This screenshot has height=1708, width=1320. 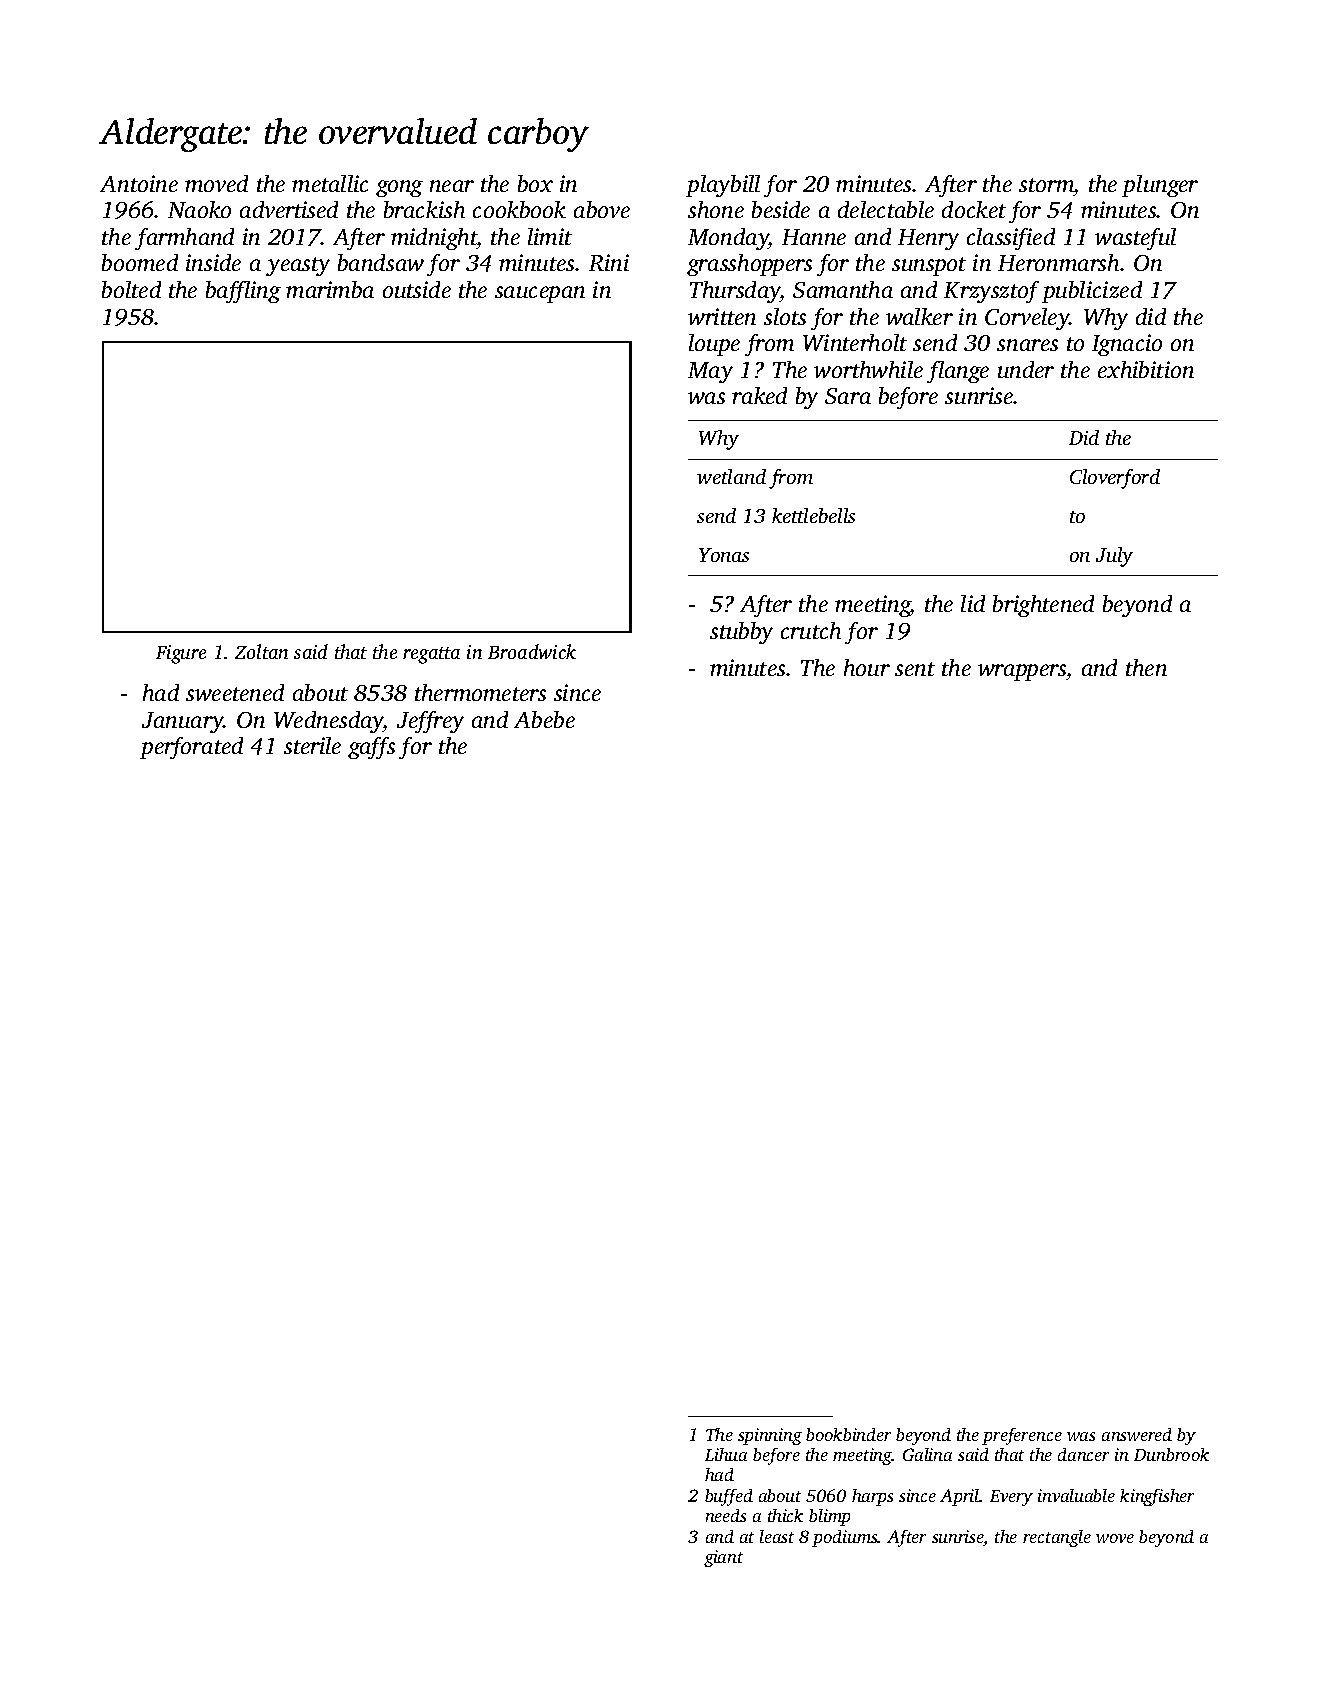 What do you see at coordinates (532, 651) in the screenshot?
I see `Broadwick` at bounding box center [532, 651].
